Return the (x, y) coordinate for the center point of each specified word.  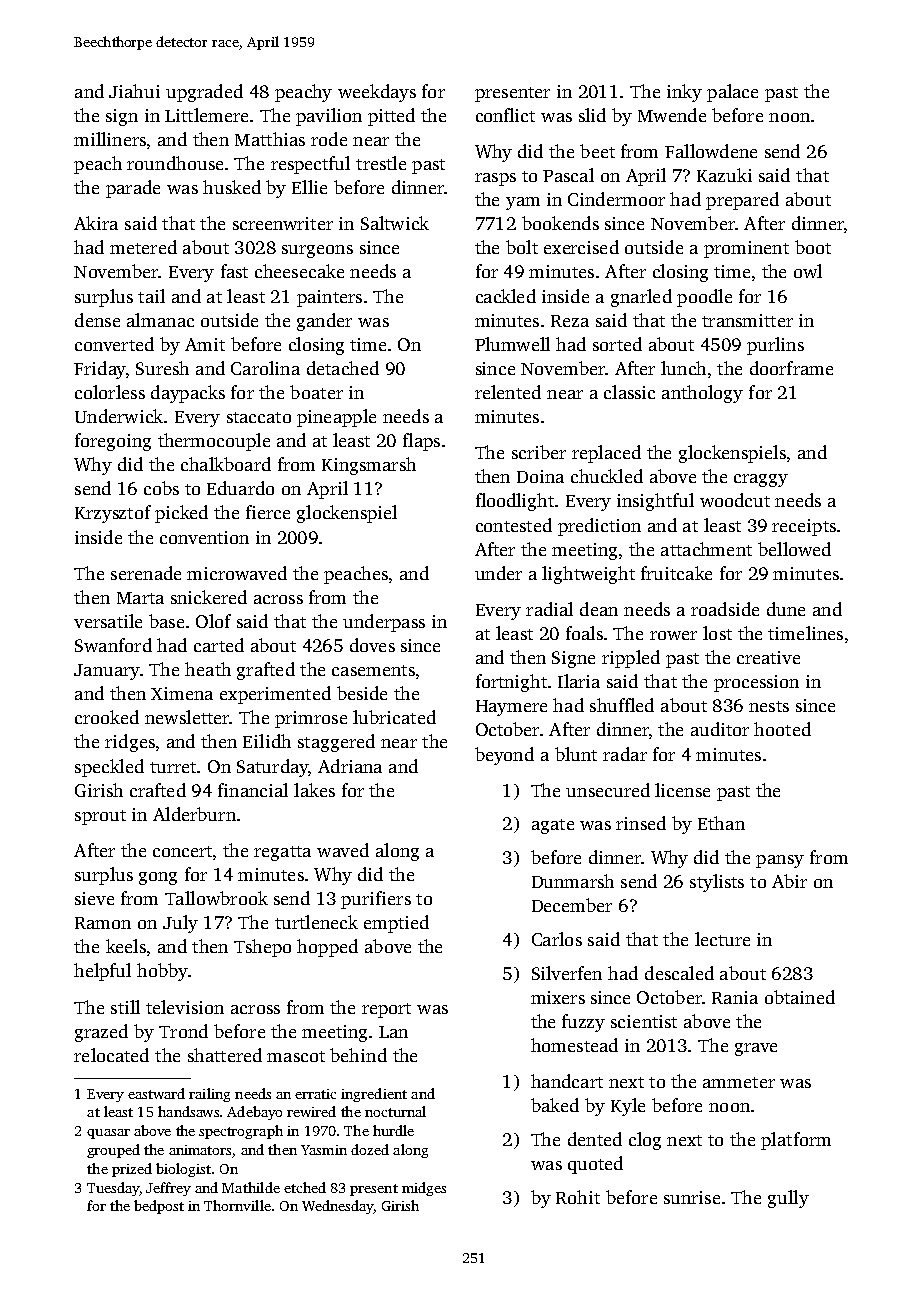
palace (732, 93)
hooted (782, 729)
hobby (162, 972)
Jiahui (134, 91)
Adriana (350, 766)
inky (684, 93)
